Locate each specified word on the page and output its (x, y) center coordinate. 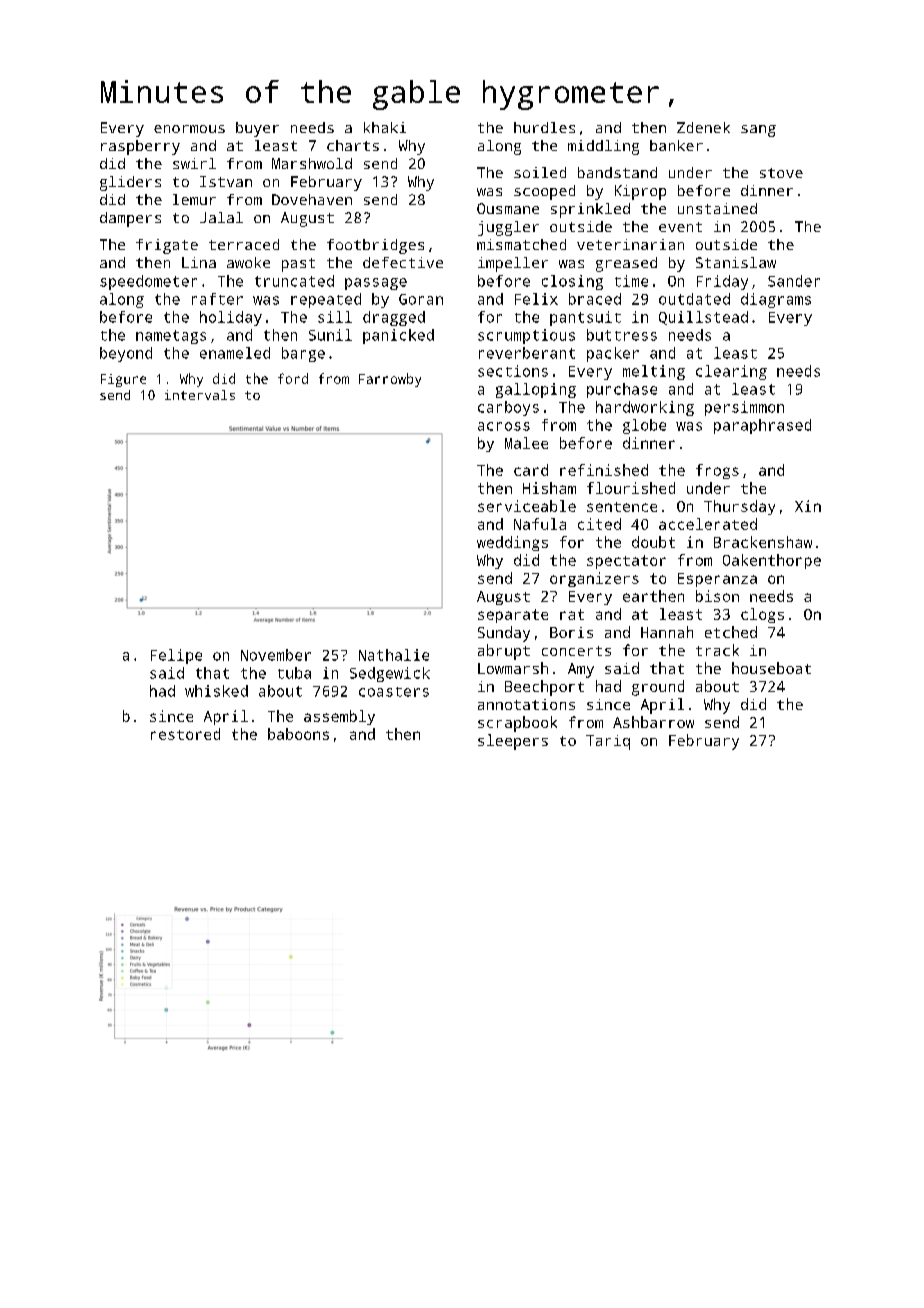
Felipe (176, 656)
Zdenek (703, 127)
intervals (200, 395)
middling (603, 147)
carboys (508, 408)
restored (185, 734)
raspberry (140, 147)
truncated (294, 281)
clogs (762, 615)
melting (654, 372)
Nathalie (394, 655)
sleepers (513, 742)
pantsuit (585, 318)
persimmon (744, 408)
